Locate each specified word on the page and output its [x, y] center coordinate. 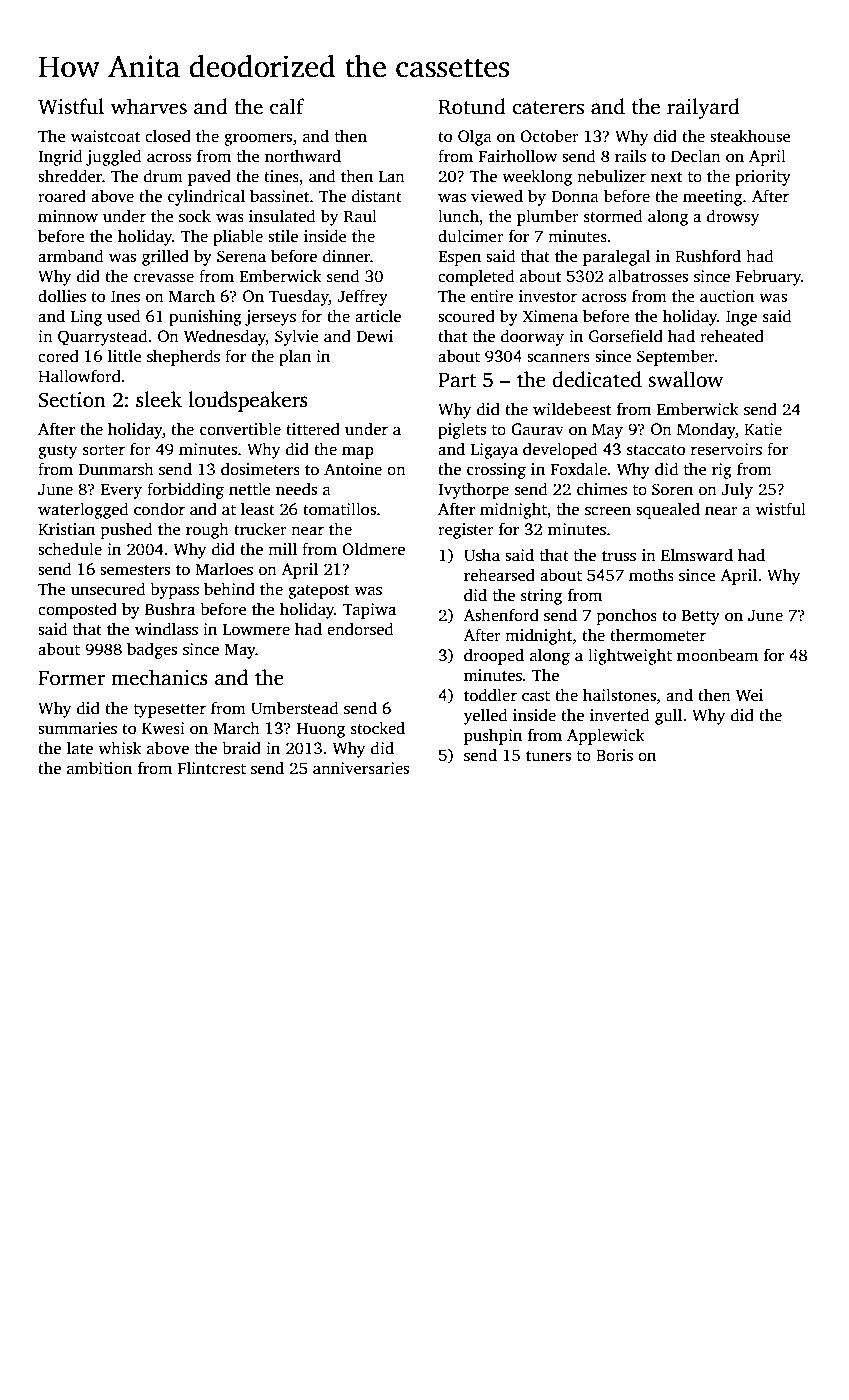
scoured [466, 316]
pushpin [493, 736]
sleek [159, 399]
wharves [149, 106]
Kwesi [163, 728]
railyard [703, 108]
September [676, 357]
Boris [614, 755]
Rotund [472, 106]
